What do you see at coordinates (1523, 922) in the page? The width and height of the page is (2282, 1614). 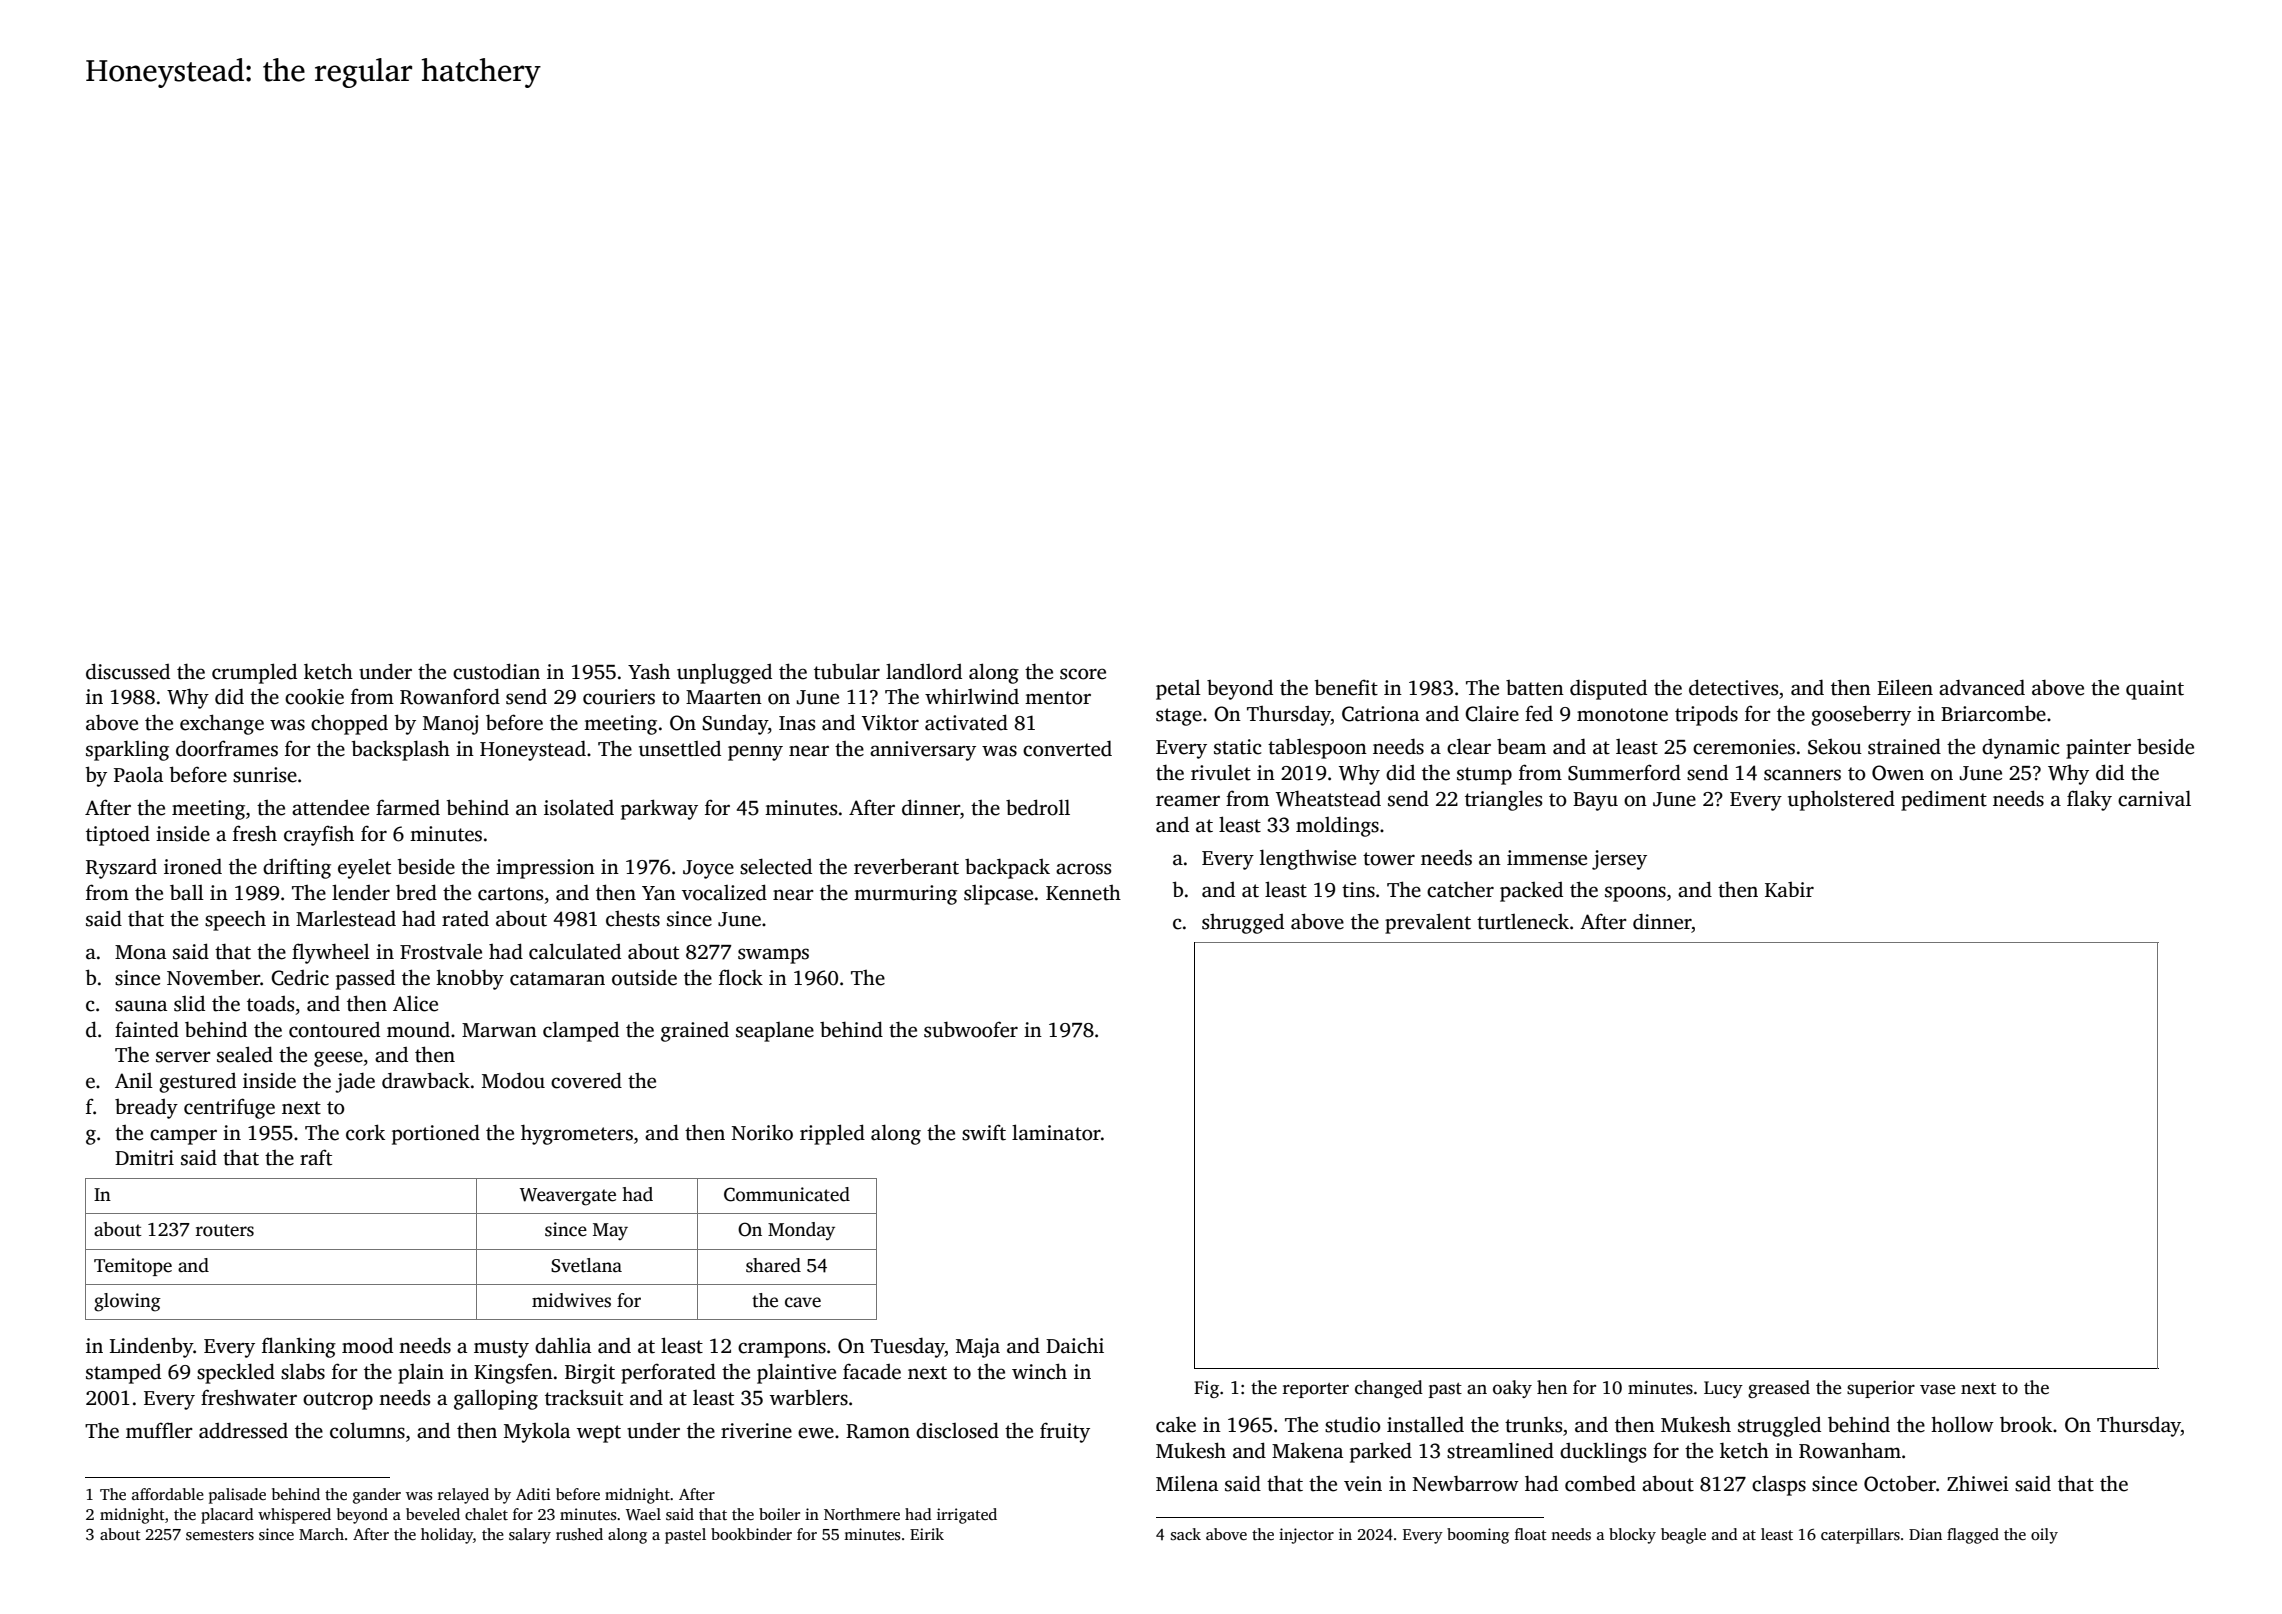 I see `turtleneck` at bounding box center [1523, 922].
